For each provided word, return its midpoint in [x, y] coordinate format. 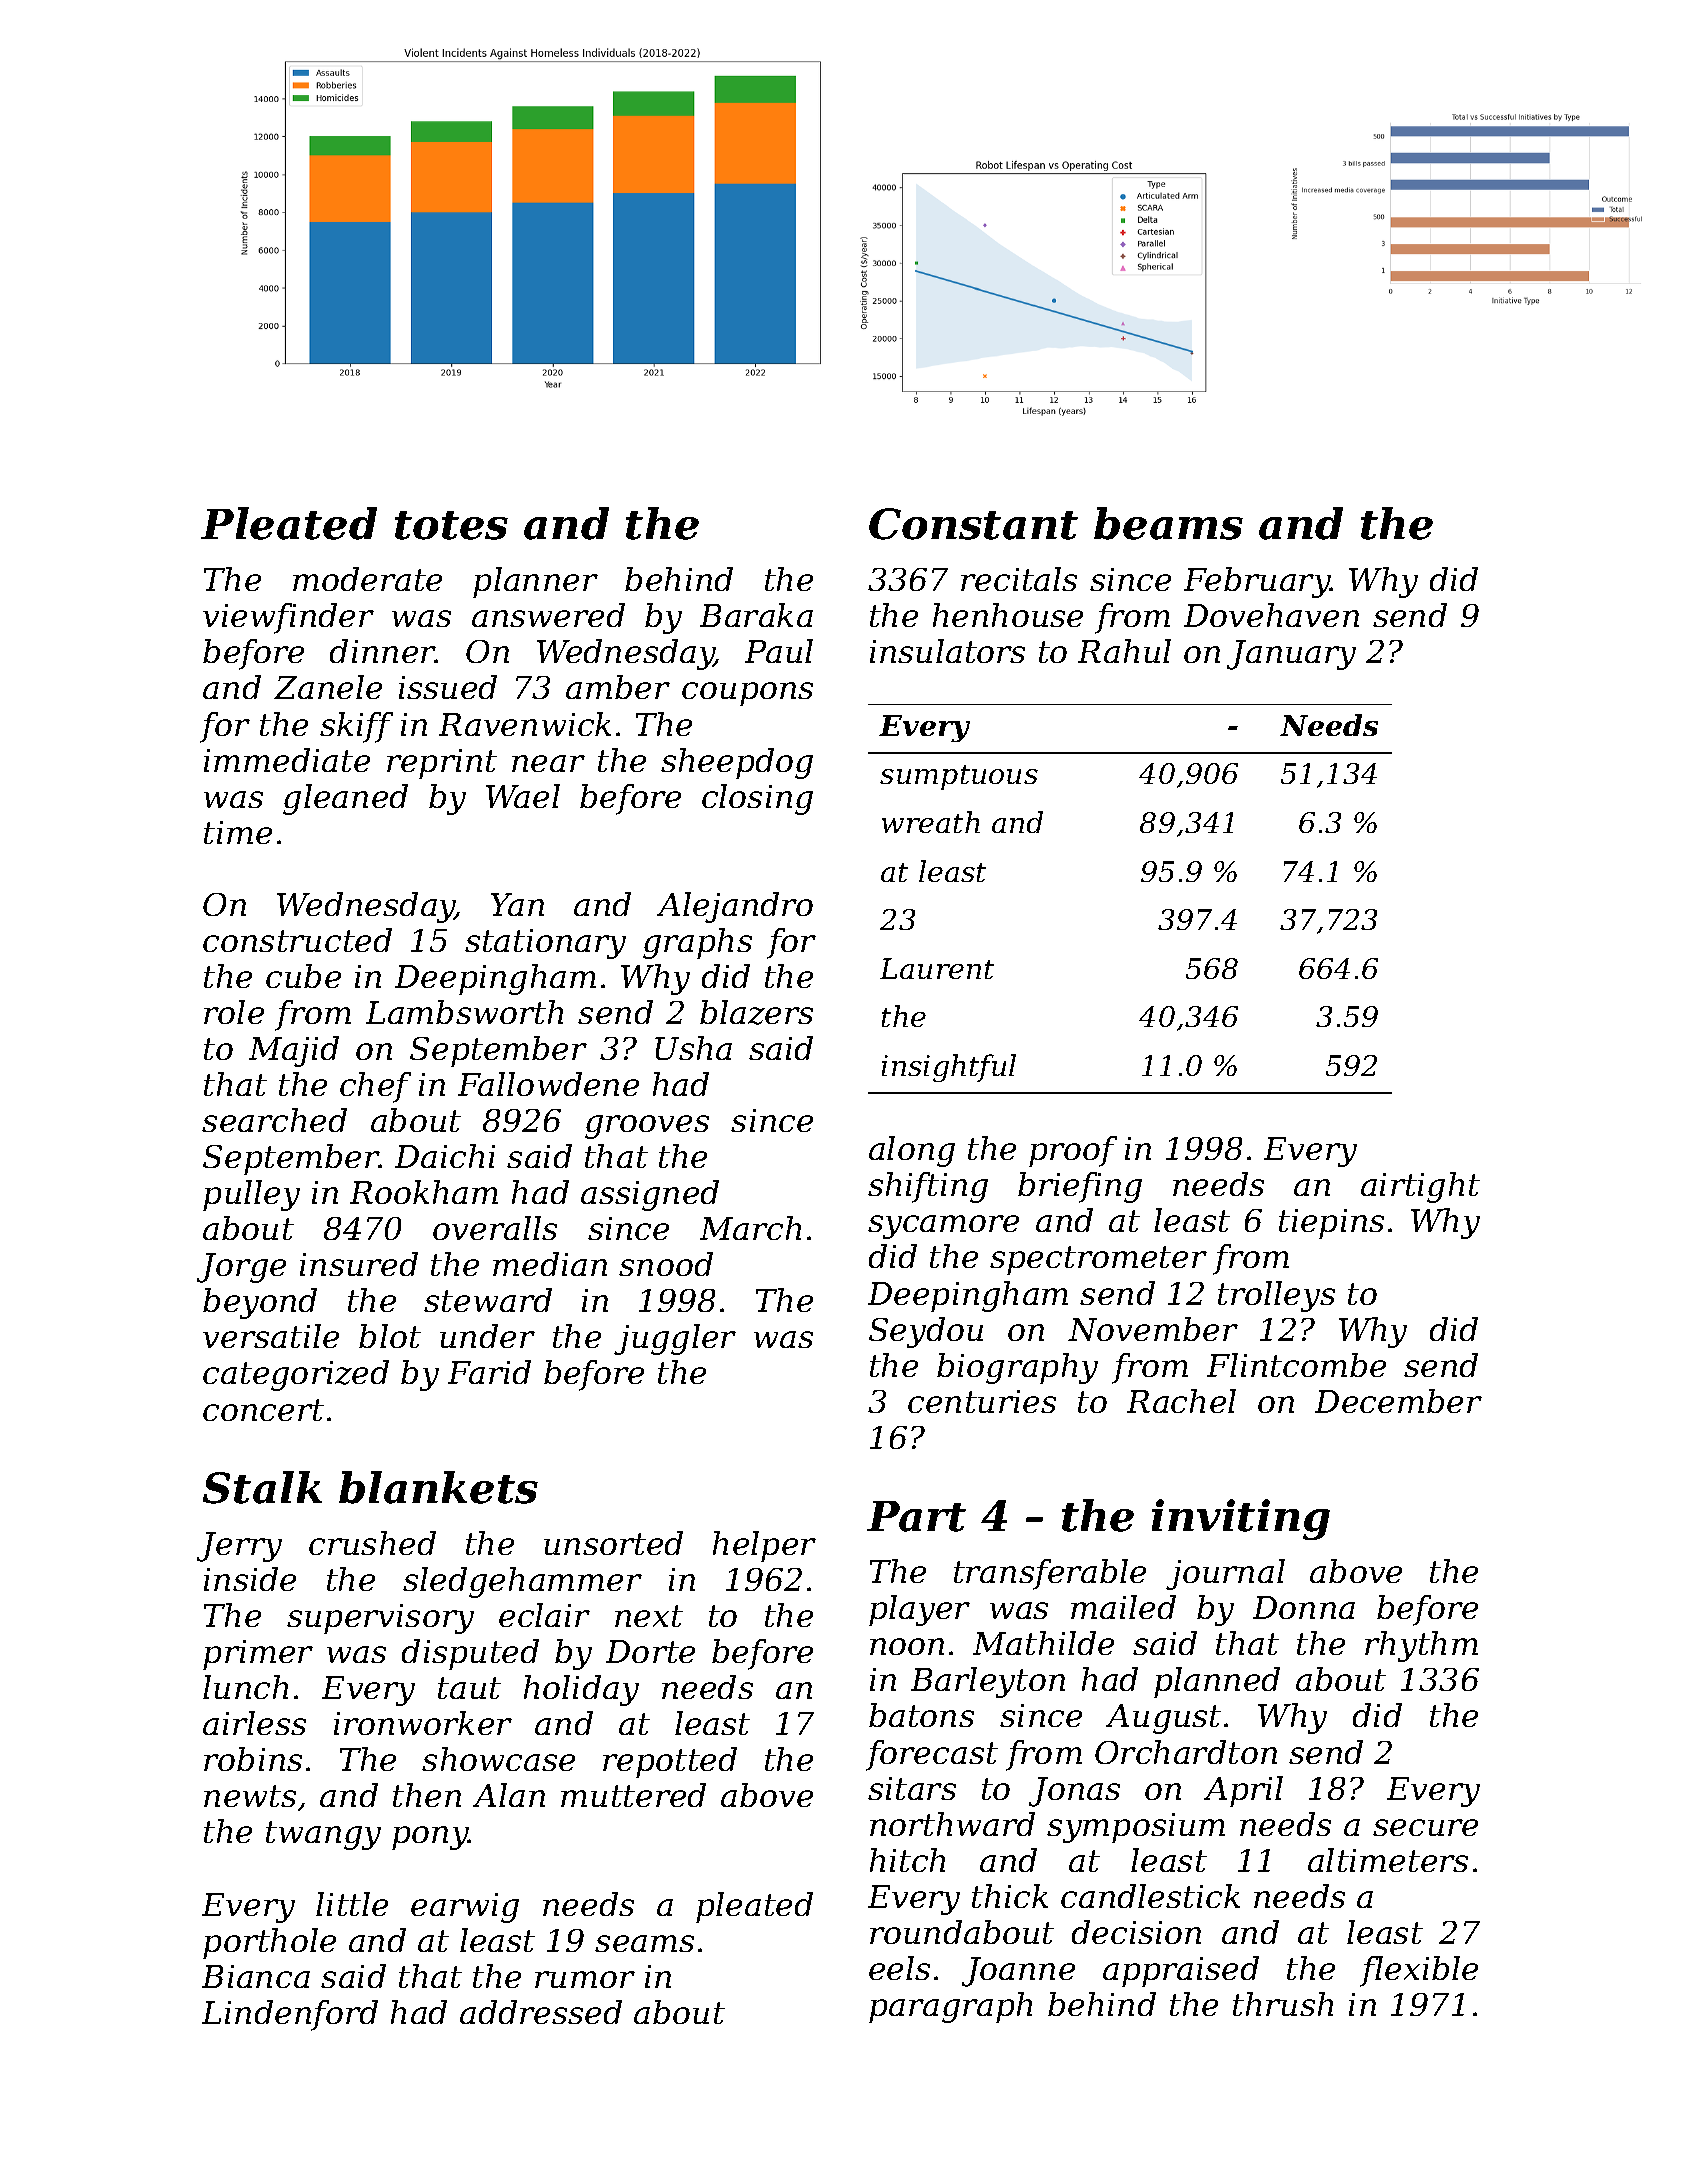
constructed [297, 940]
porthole [269, 1943]
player [919, 1610]
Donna [1304, 1607]
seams [644, 1943]
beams [1168, 523]
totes [451, 525]
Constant [973, 524]
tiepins [1331, 1224]
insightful [949, 1068]
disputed [470, 1654]
